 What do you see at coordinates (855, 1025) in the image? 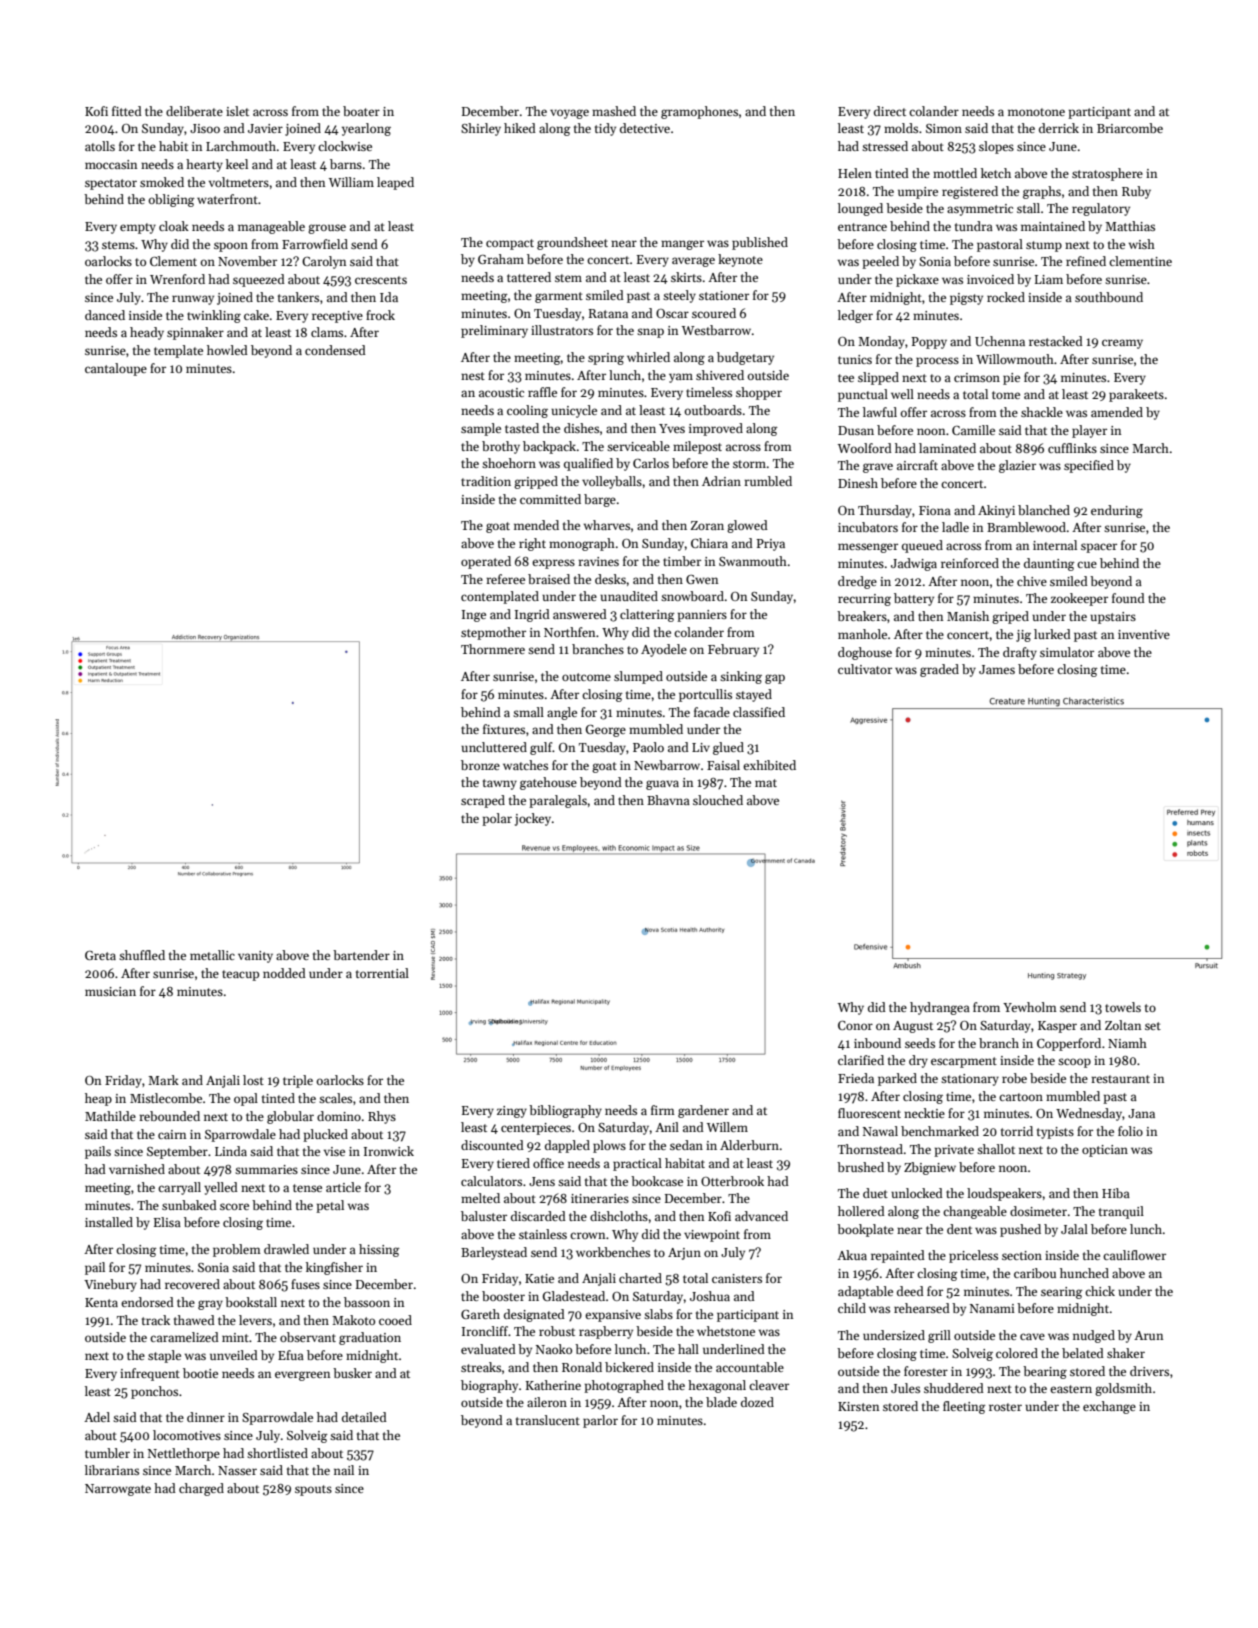
I see `Conor` at bounding box center [855, 1025].
